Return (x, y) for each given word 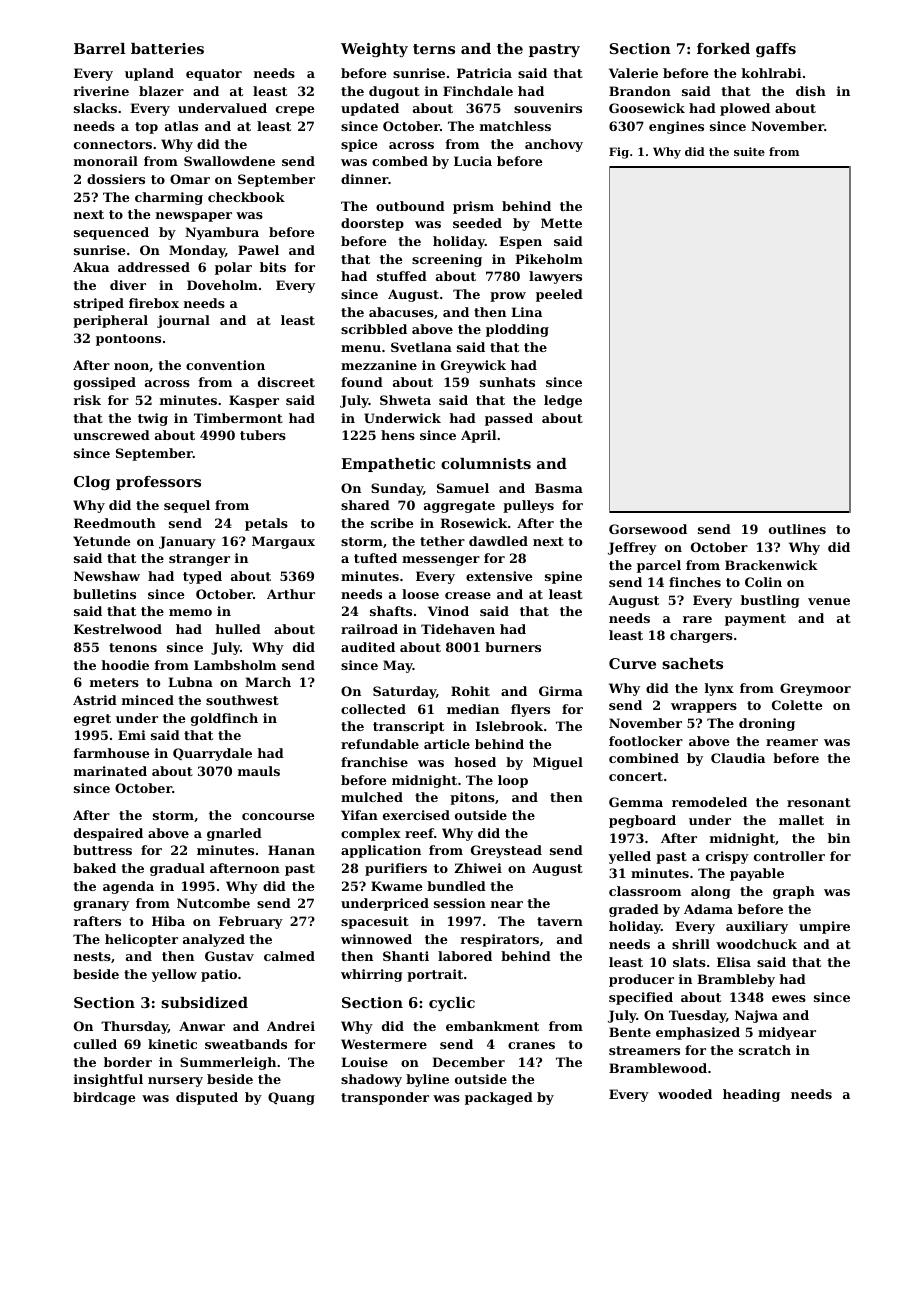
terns (434, 49)
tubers (263, 435)
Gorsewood (648, 529)
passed (509, 419)
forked (723, 48)
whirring (372, 975)
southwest (242, 700)
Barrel (99, 48)
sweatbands (246, 1044)
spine (563, 577)
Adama (708, 909)
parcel (659, 566)
